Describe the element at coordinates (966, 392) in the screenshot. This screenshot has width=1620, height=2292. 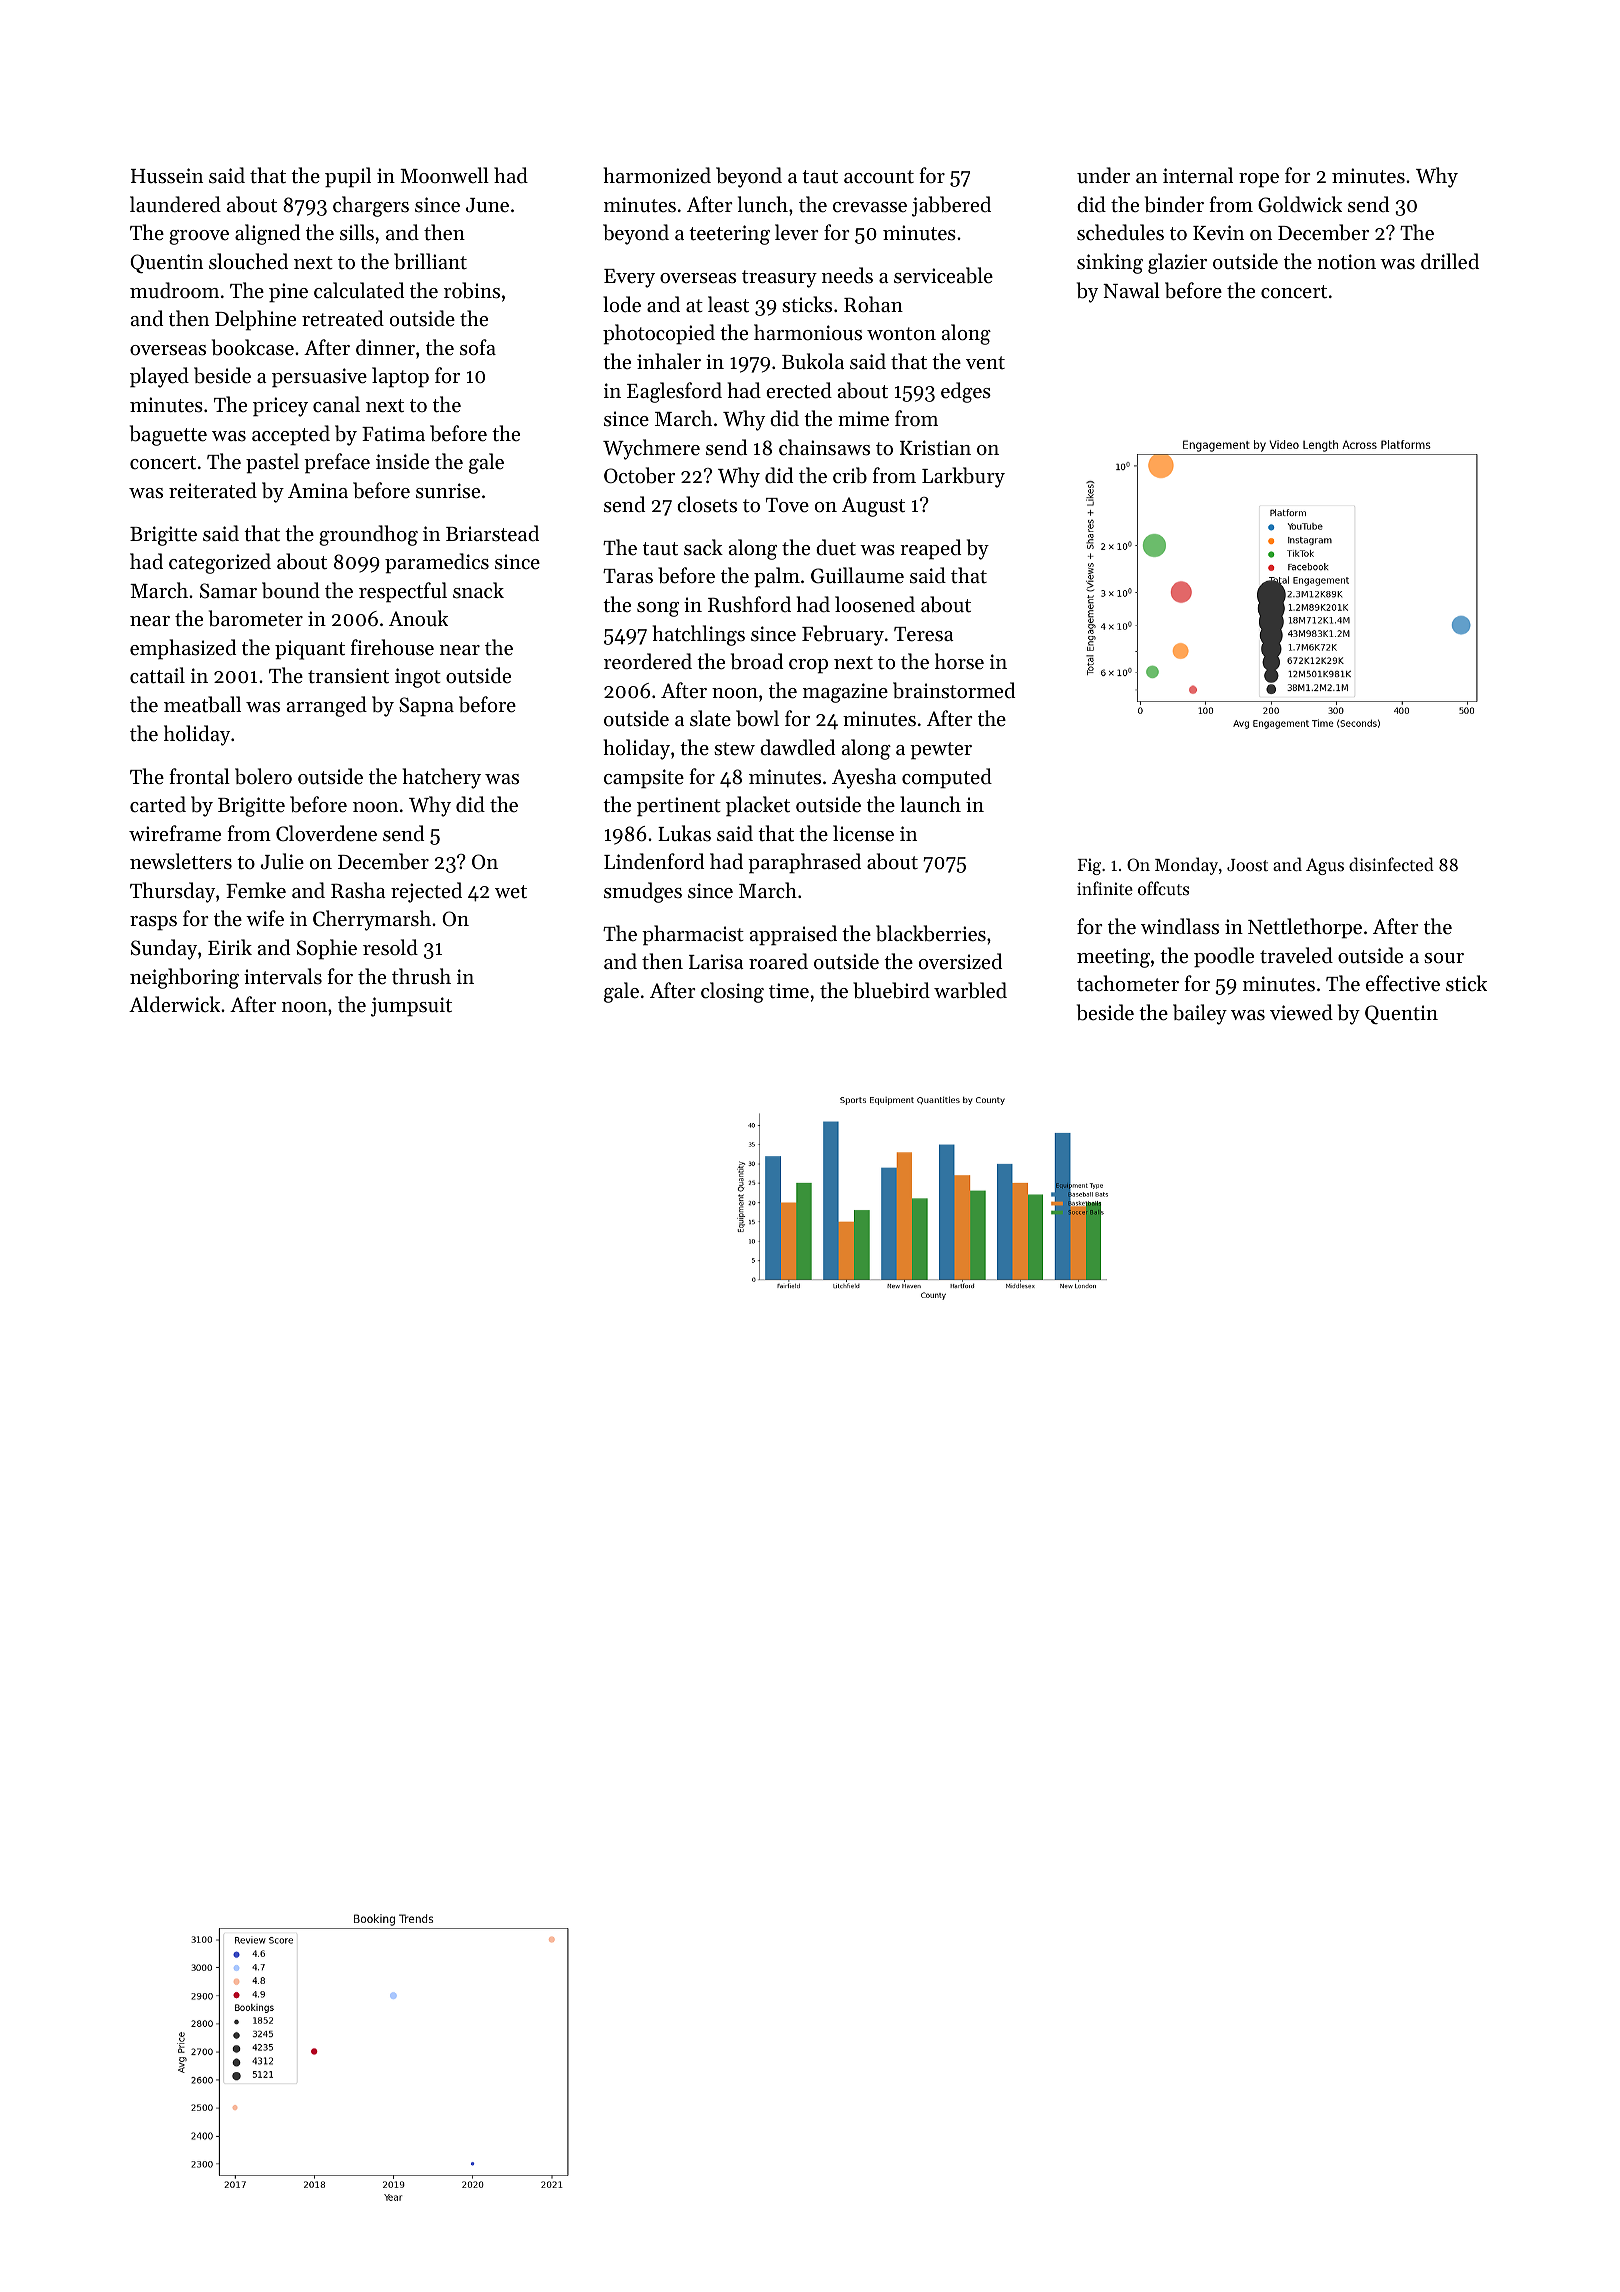
I see `edges` at that location.
